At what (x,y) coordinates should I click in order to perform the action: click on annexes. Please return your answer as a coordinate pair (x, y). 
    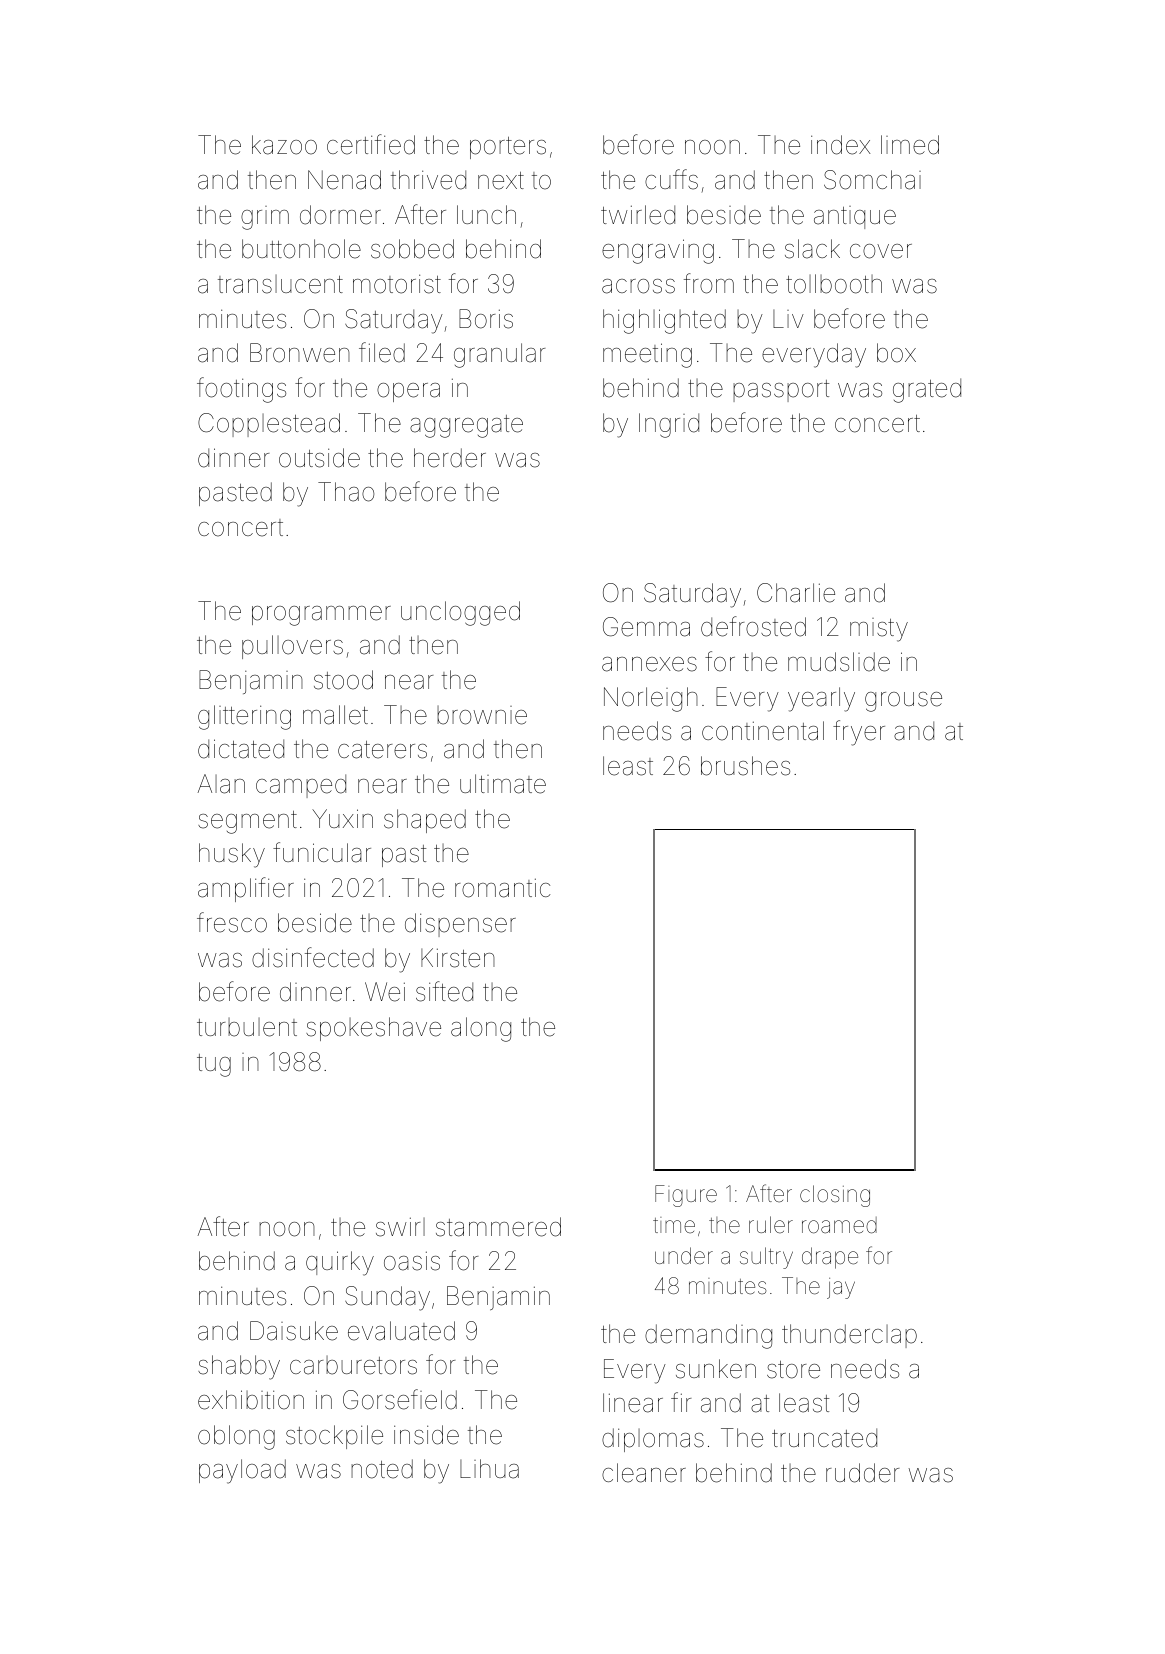
    Looking at the image, I should click on (649, 664).
